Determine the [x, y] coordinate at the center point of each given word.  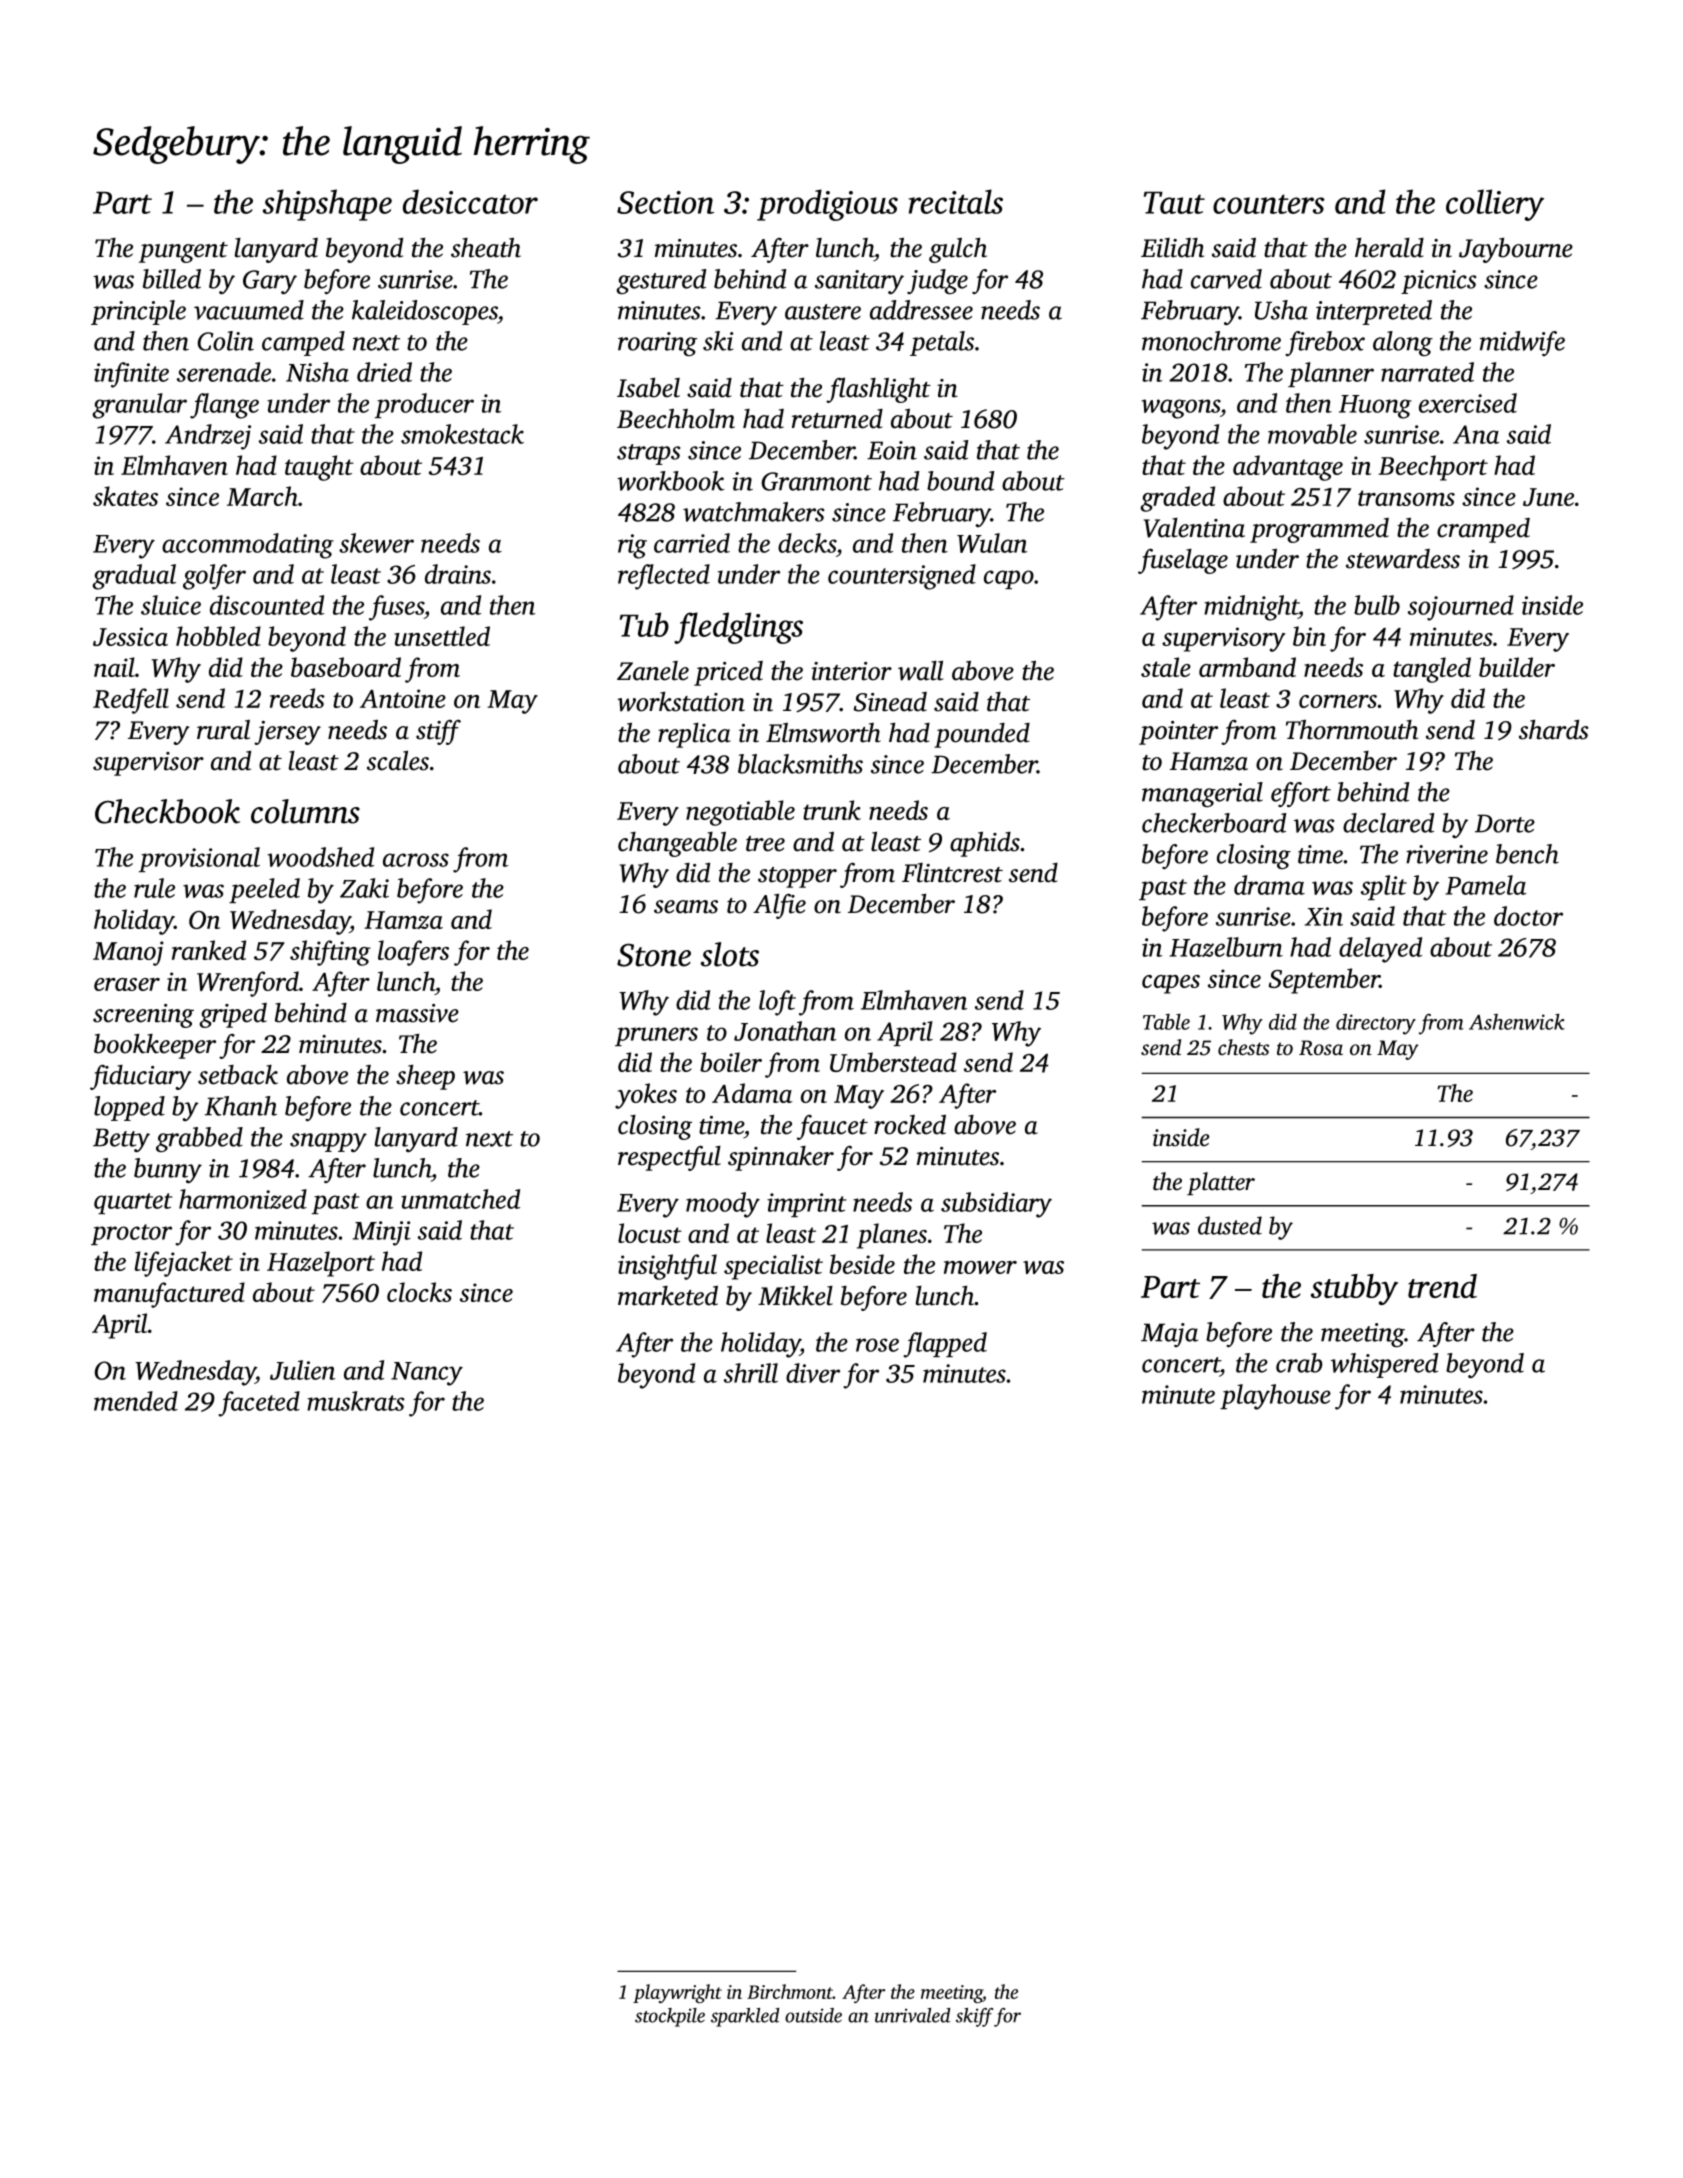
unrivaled [912, 2015]
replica [694, 735]
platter [1221, 1183]
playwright [677, 1993]
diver [813, 1373]
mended [136, 1401]
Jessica [130, 636]
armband [1247, 667]
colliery [1495, 205]
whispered [1384, 1365]
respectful [669, 1158]
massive [417, 1013]
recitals [956, 201]
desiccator [470, 201]
